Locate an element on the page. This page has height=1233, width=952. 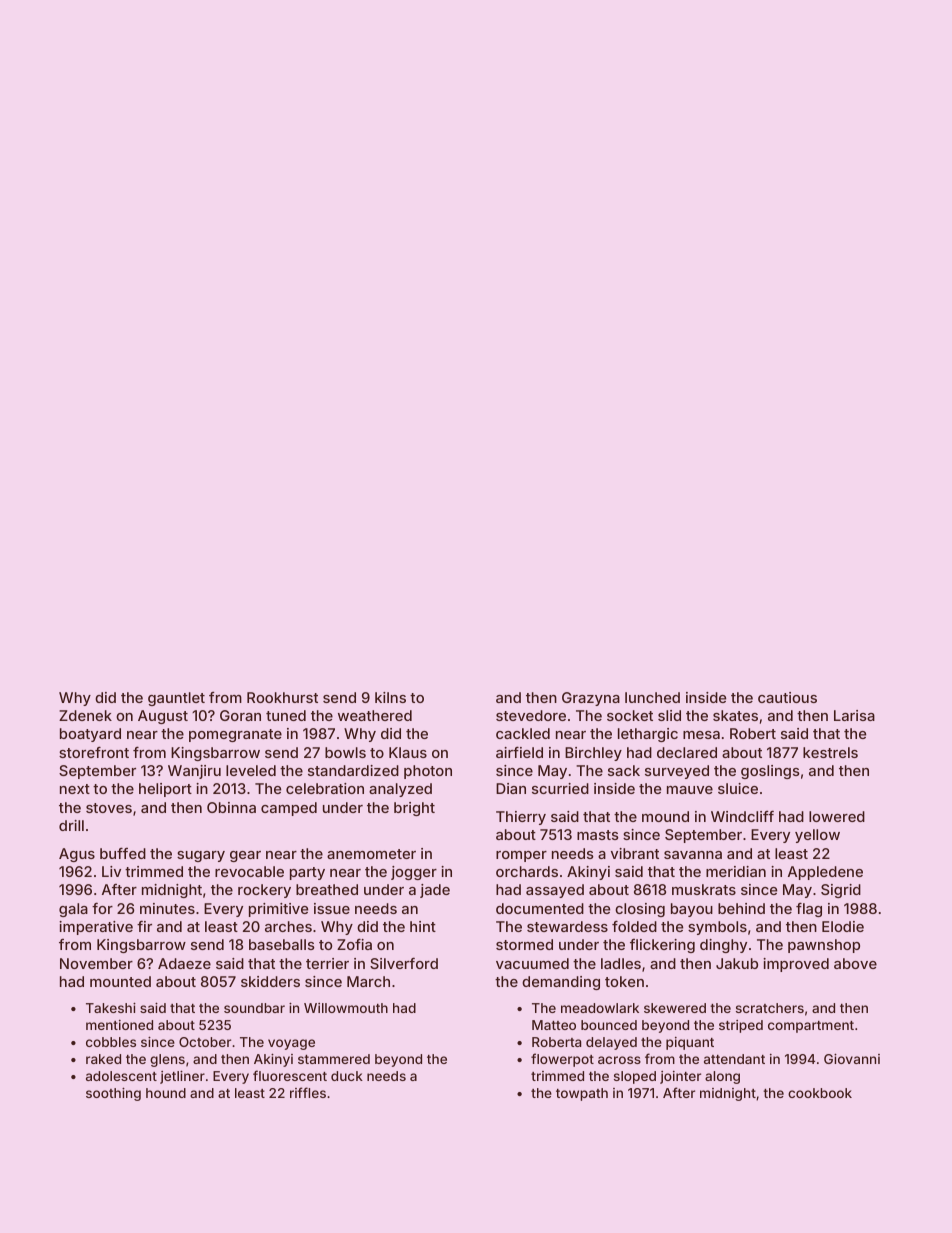
hound is located at coordinates (166, 1093).
